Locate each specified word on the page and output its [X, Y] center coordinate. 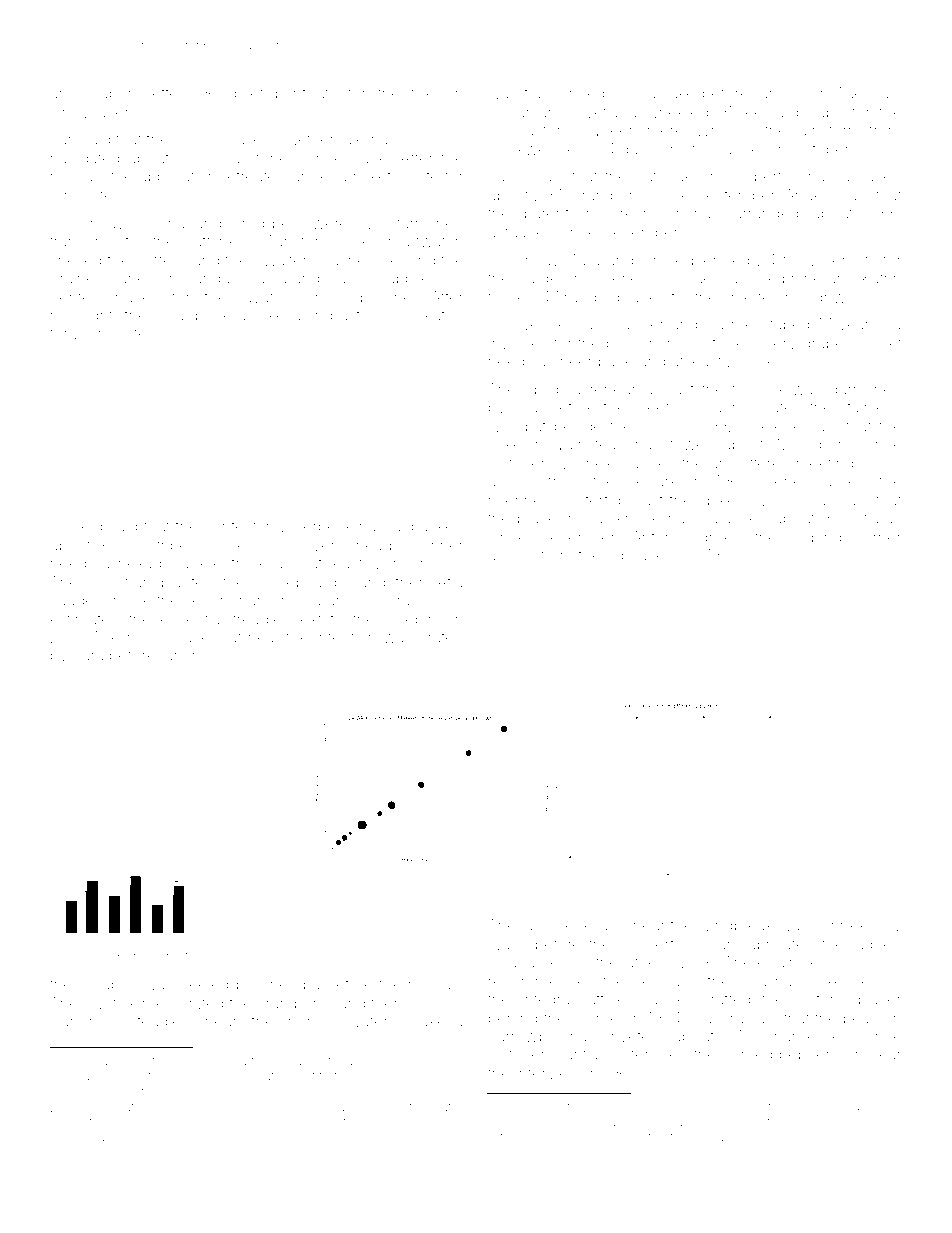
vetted [165, 93]
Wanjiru [717, 1019]
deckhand [591, 925]
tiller [425, 93]
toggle [204, 958]
